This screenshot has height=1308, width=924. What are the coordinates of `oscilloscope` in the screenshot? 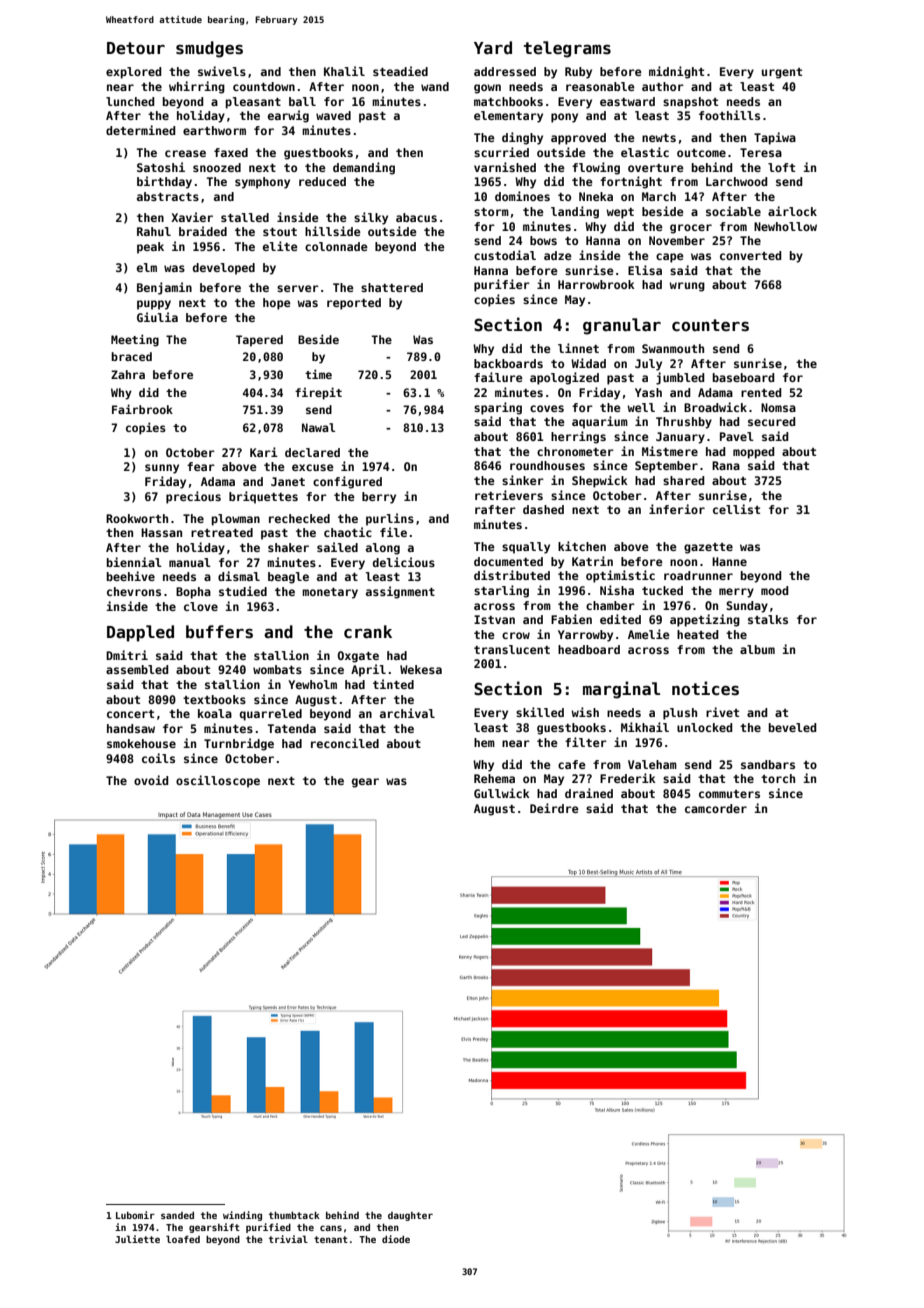 It's located at (218, 781).
